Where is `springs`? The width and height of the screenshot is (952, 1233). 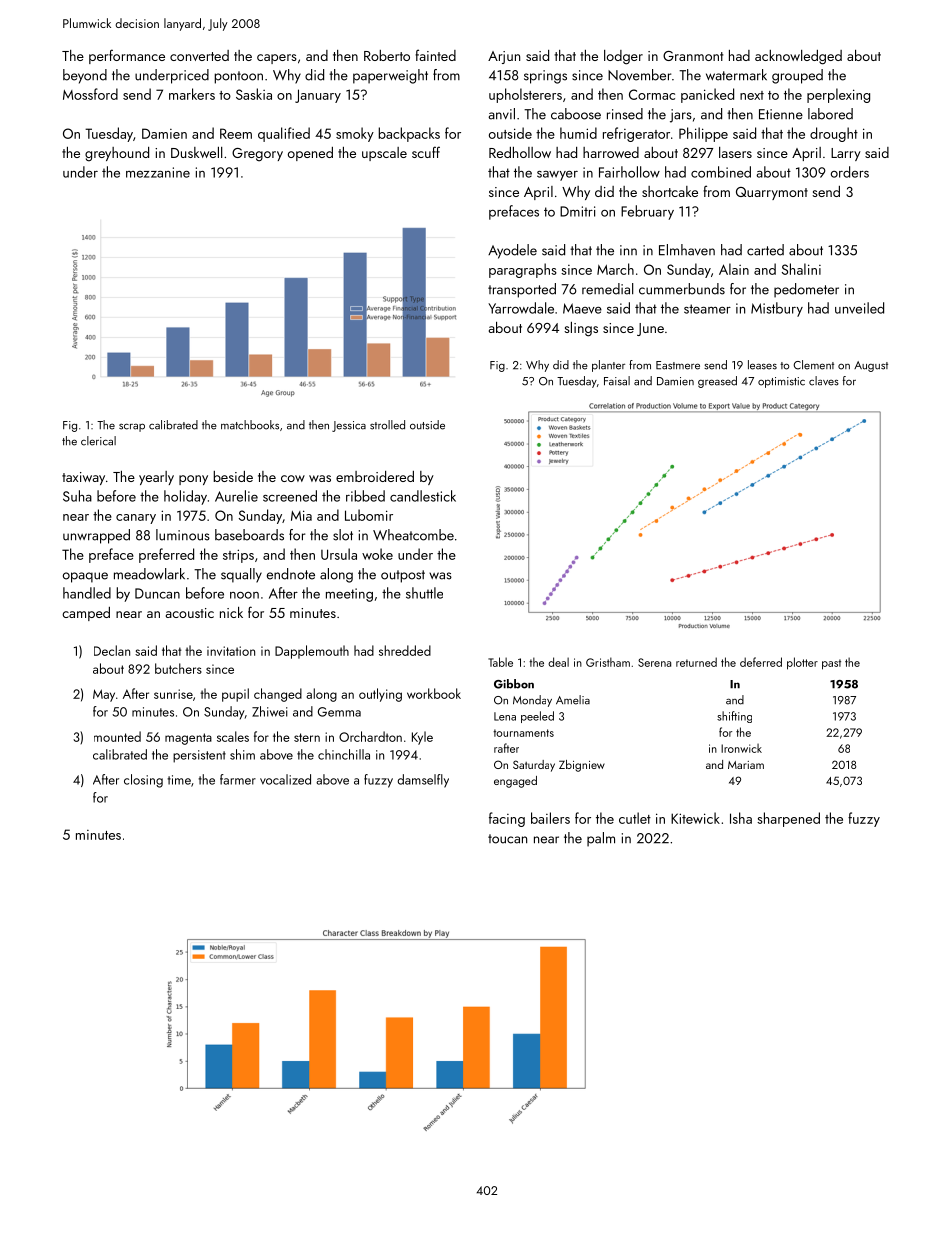
springs is located at coordinates (545, 77).
